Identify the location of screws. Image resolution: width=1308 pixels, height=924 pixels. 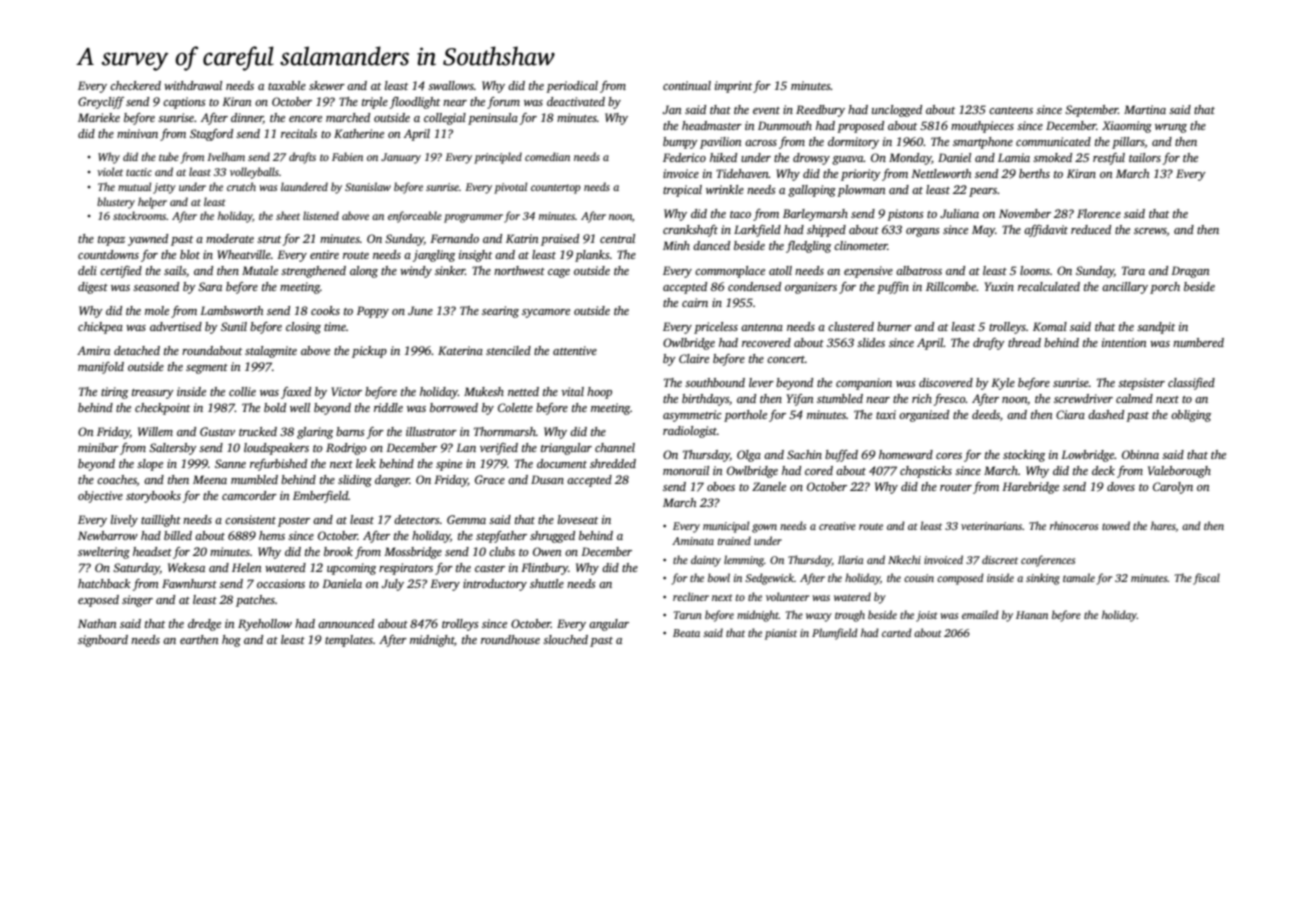
(1150, 231).
